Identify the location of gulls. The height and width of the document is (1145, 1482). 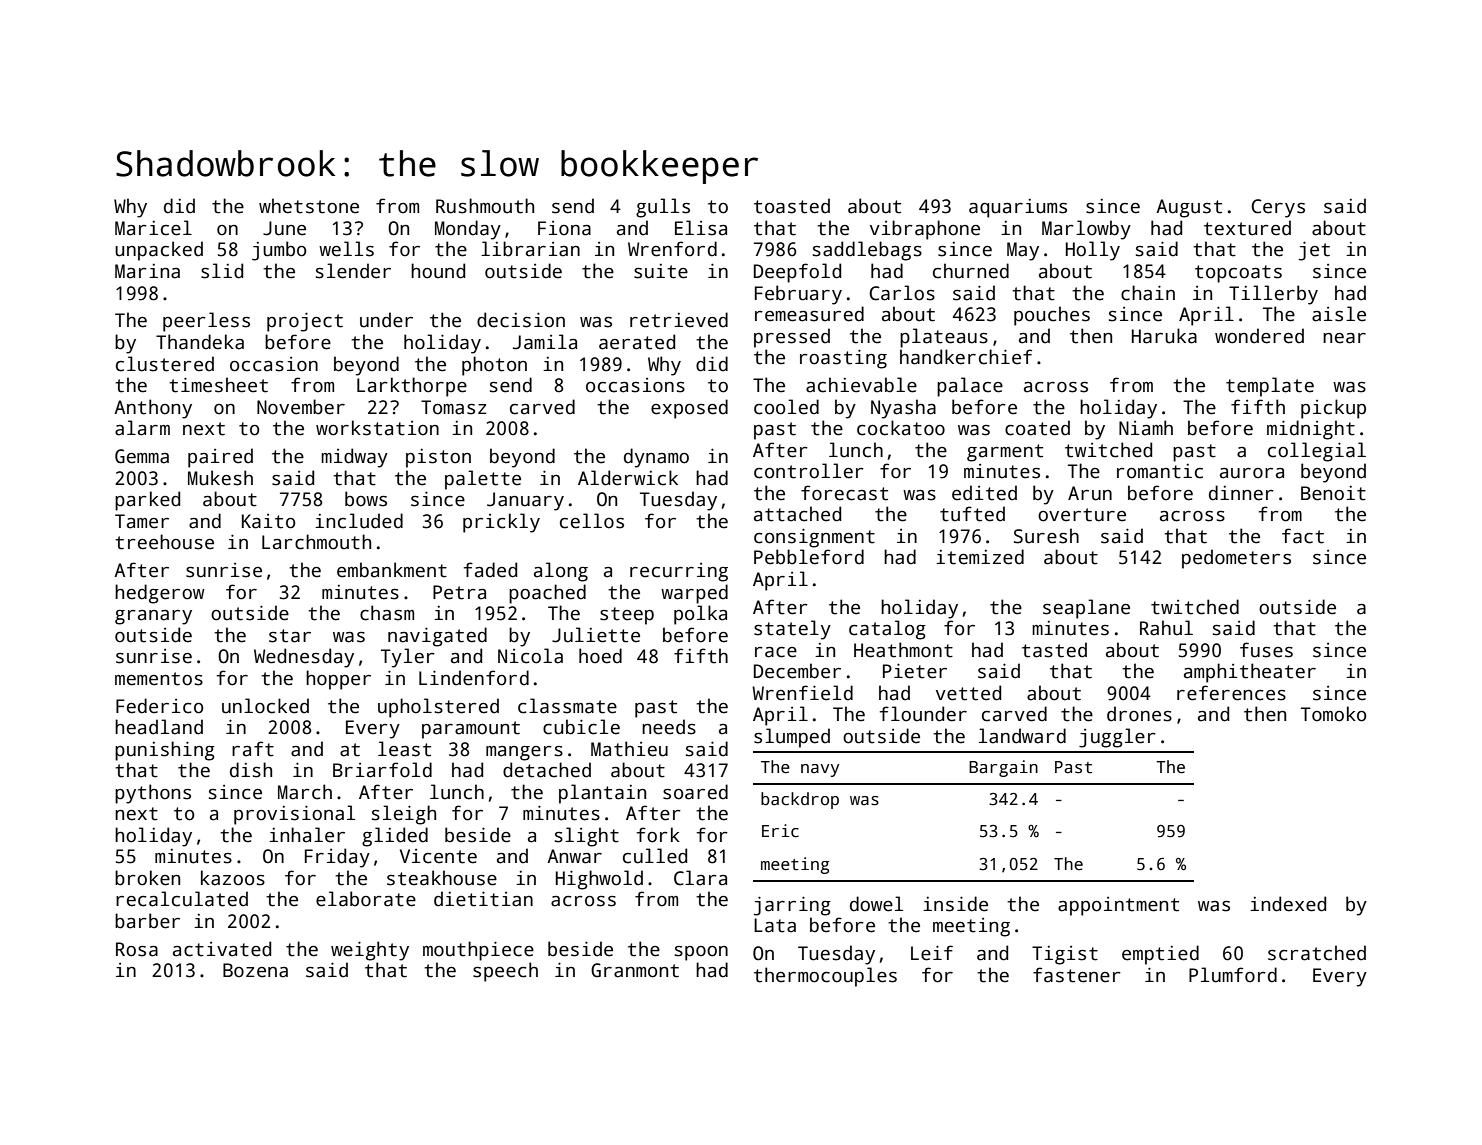
(663, 208).
